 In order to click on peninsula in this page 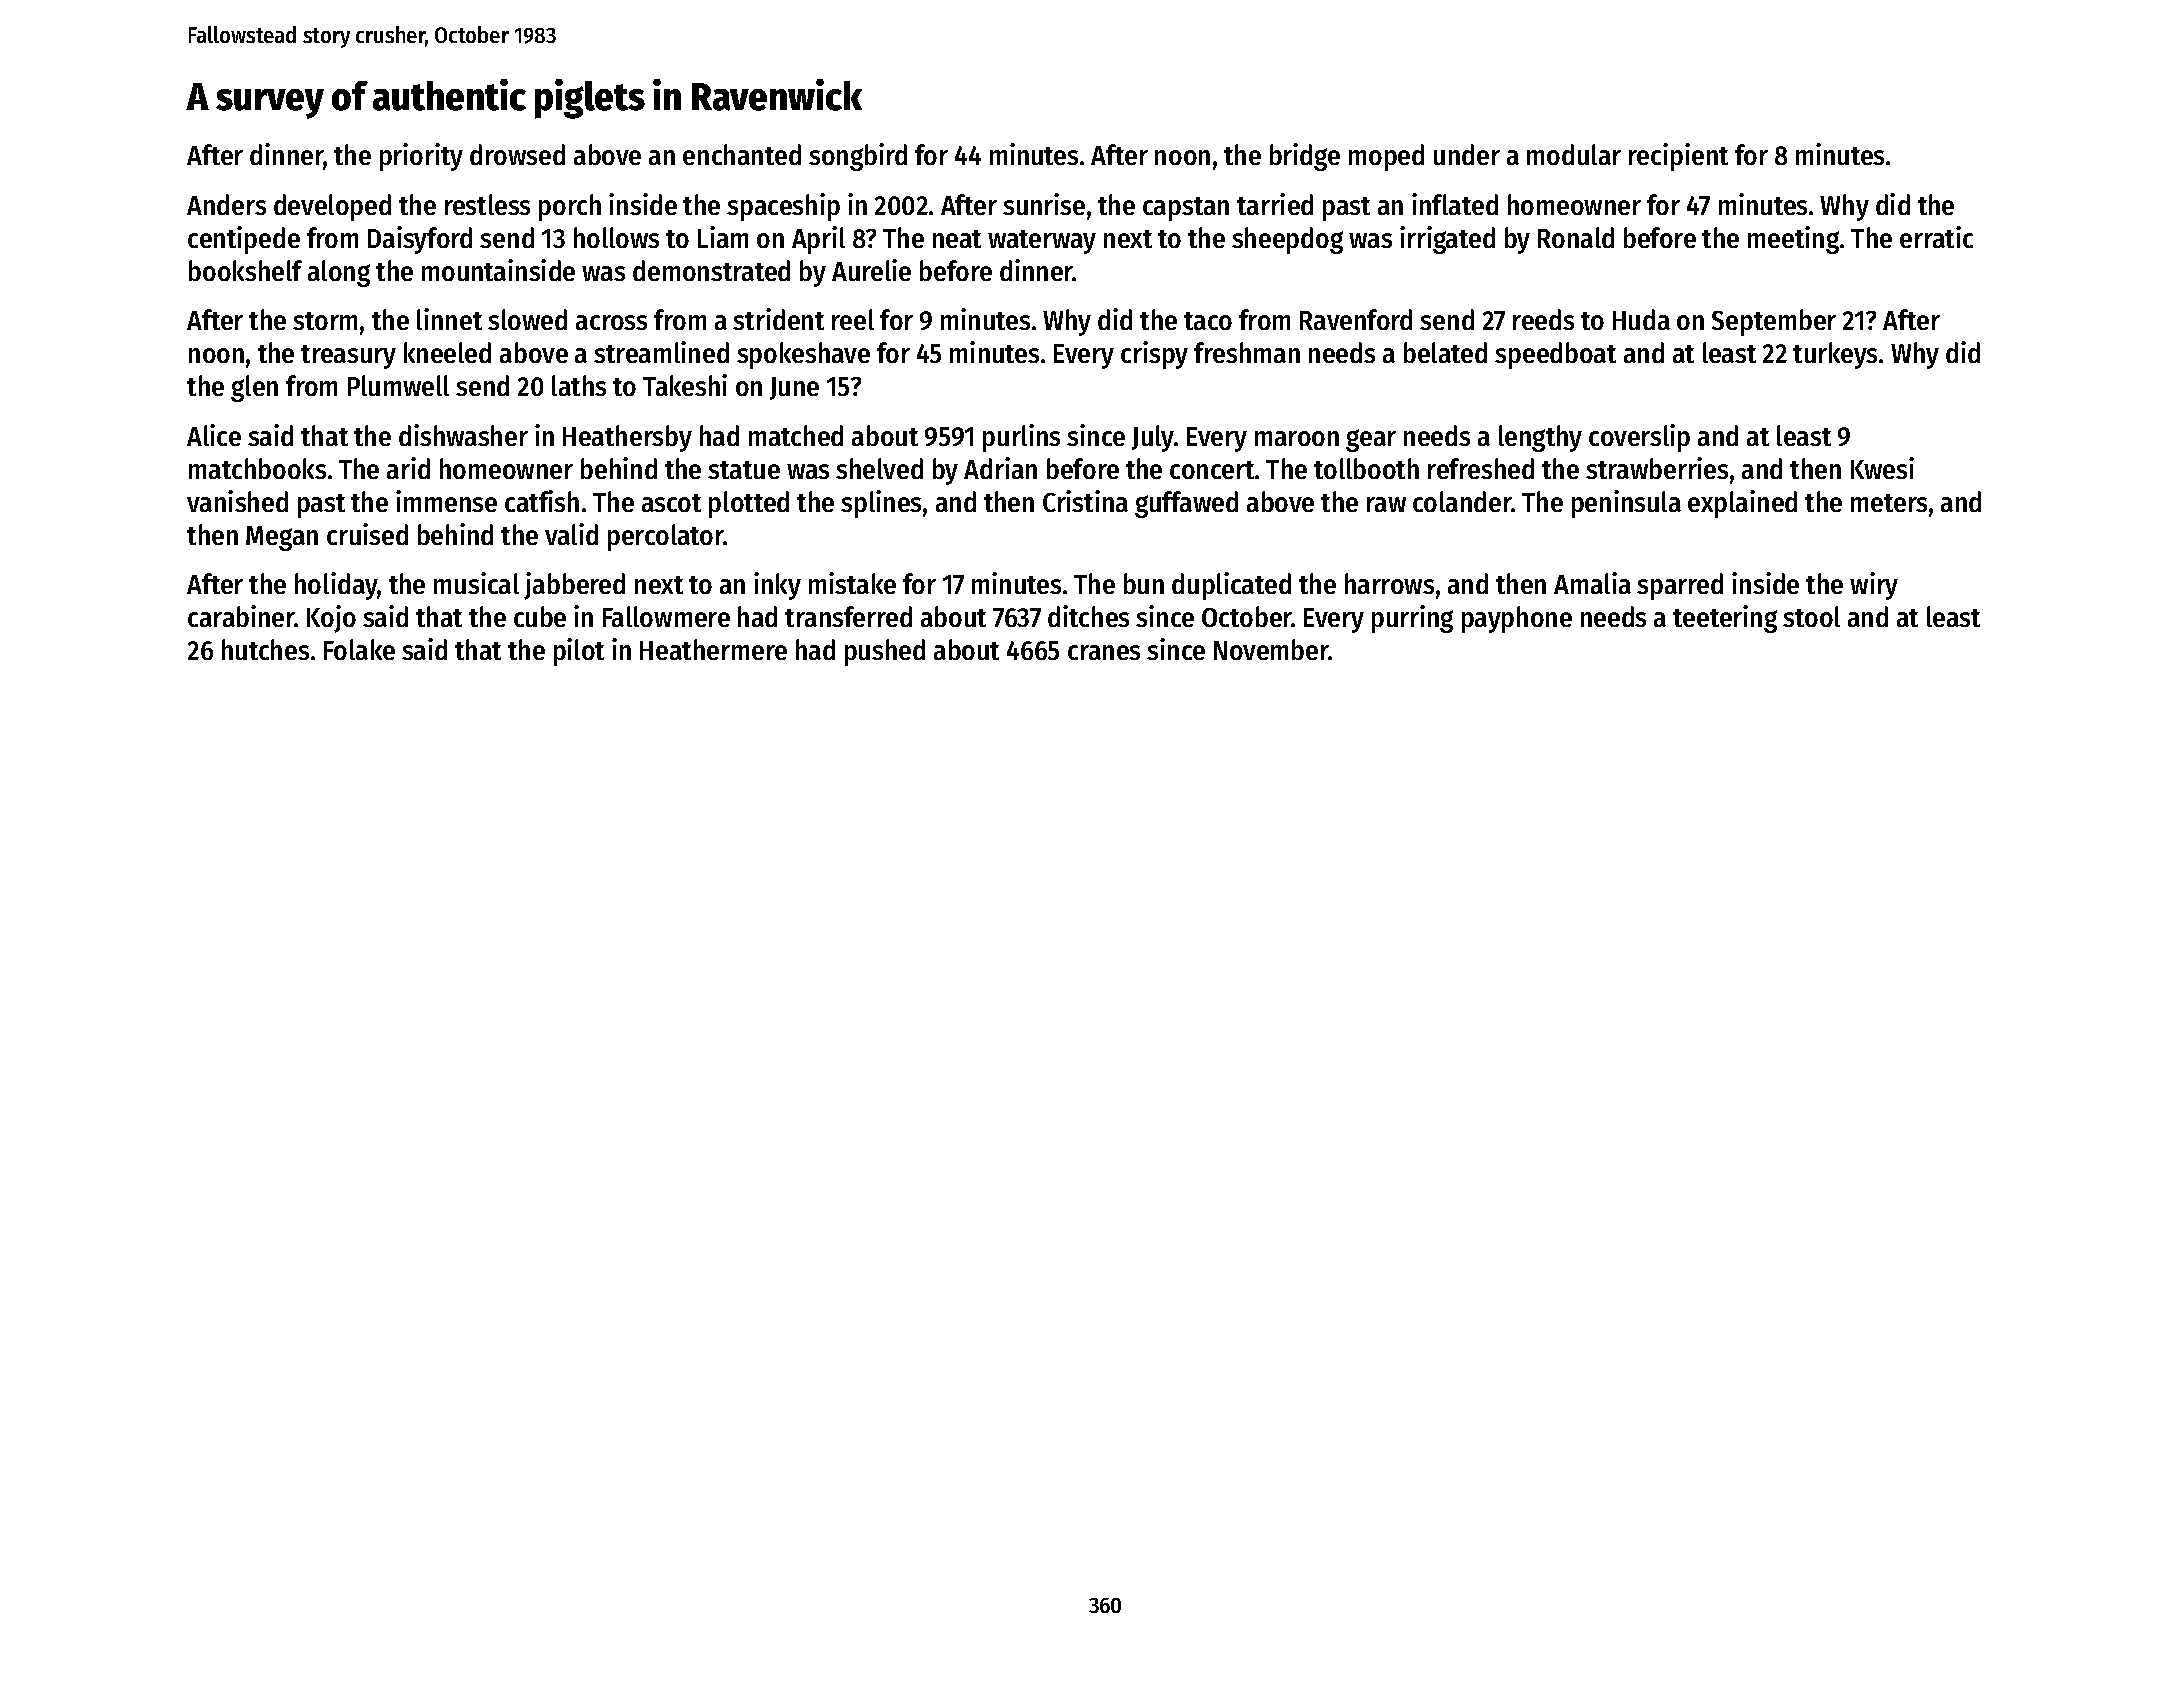, I will do `click(1626, 504)`.
